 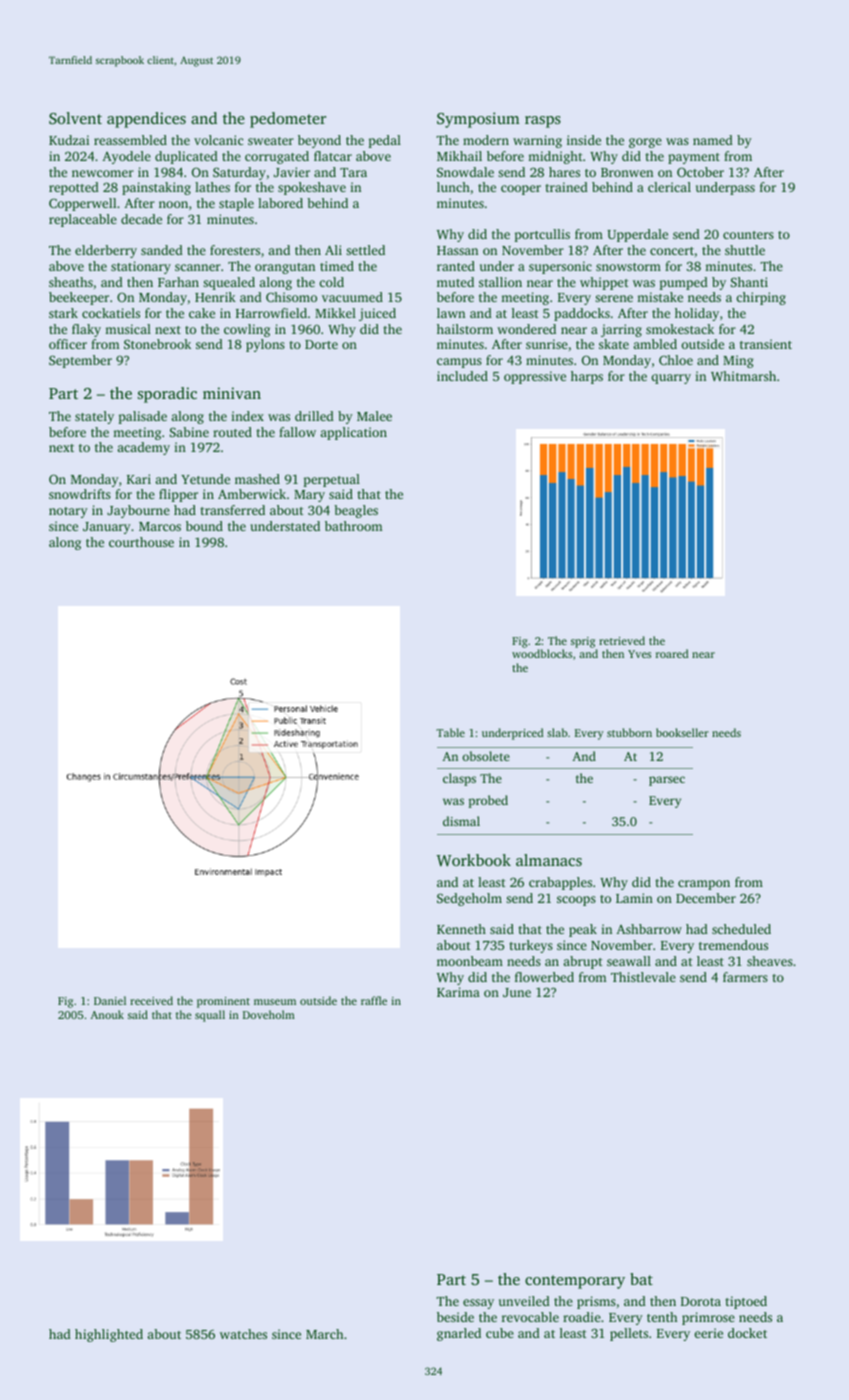 What do you see at coordinates (745, 977) in the image?
I see `farmers` at bounding box center [745, 977].
